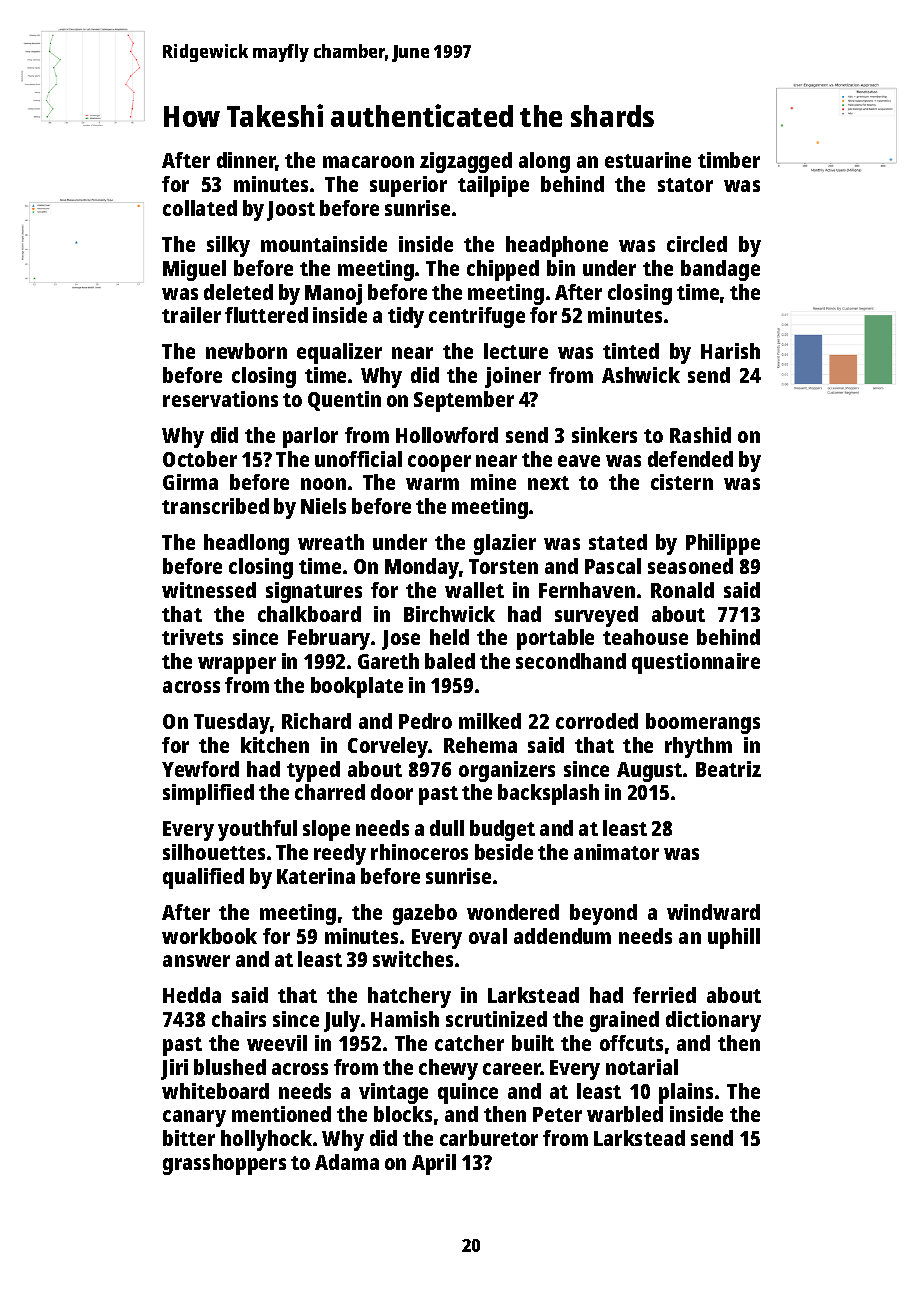 This page has width=924, height=1311. Describe the element at coordinates (237, 665) in the page. I see `wrapper` at that location.
